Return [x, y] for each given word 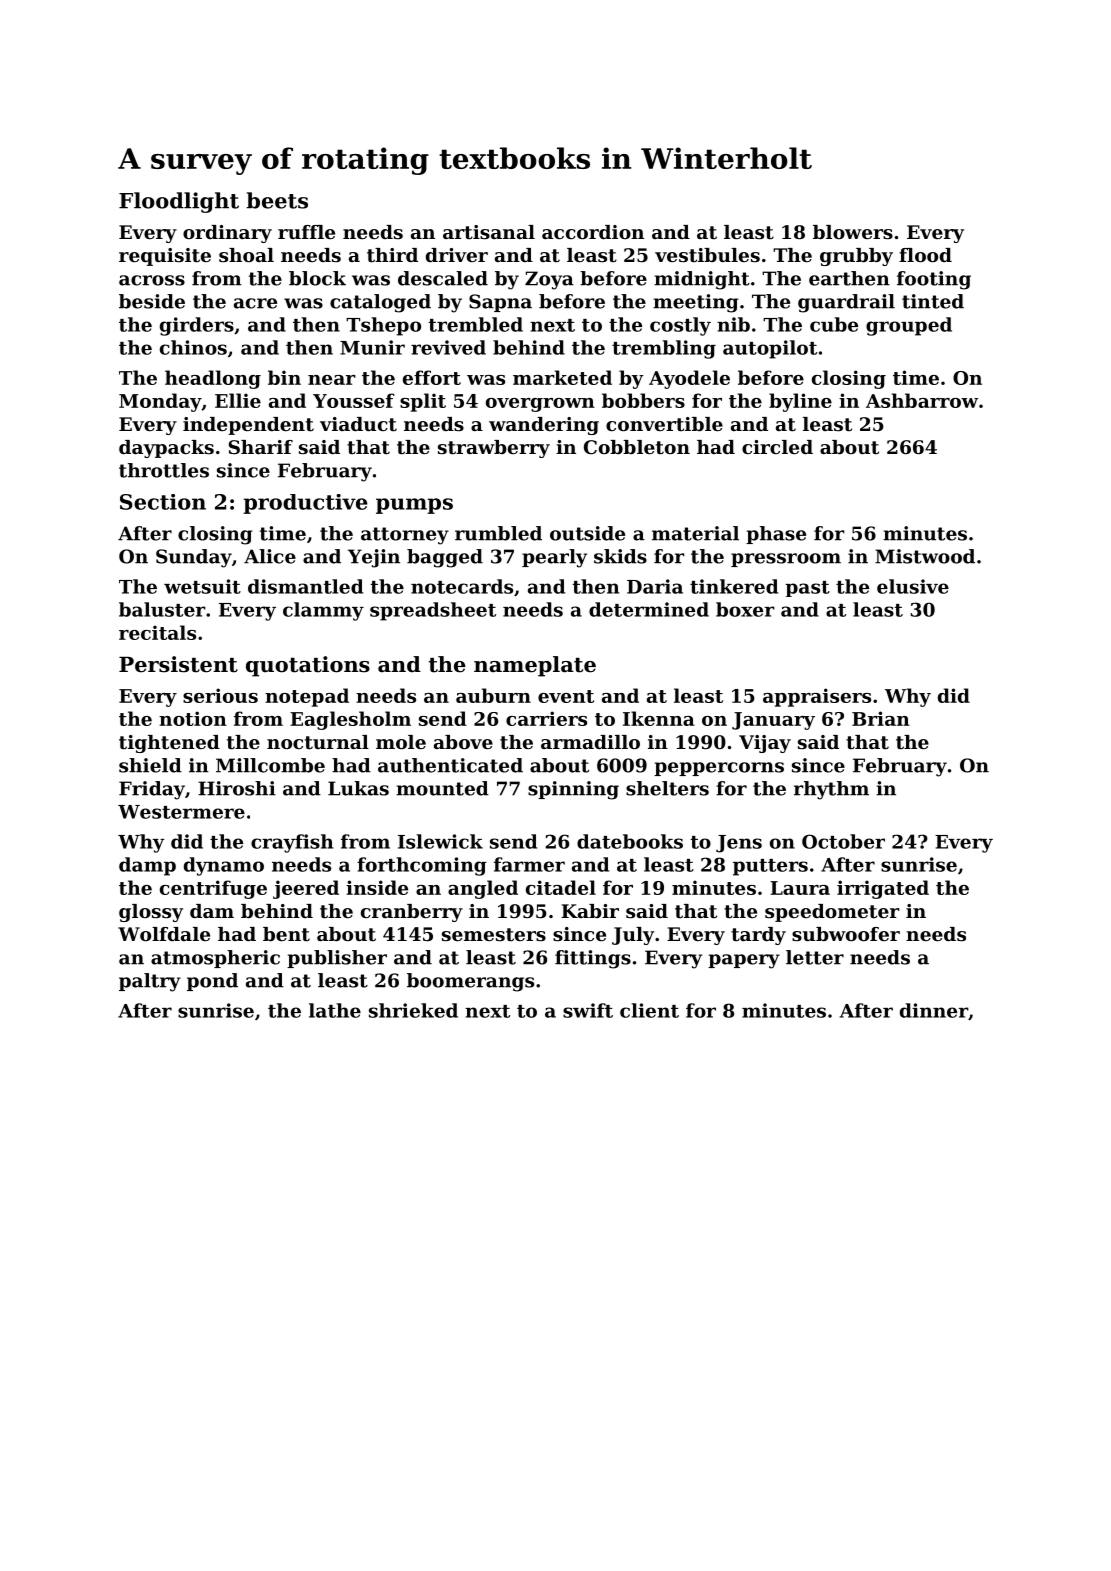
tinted [933, 301]
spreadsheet [433, 611]
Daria [655, 586]
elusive [913, 586]
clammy [323, 611]
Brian [881, 718]
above [463, 742]
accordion [593, 232]
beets [277, 200]
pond [212, 982]
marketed [562, 377]
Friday [152, 790]
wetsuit [202, 586]
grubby [856, 257]
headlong [213, 379]
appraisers [817, 697]
